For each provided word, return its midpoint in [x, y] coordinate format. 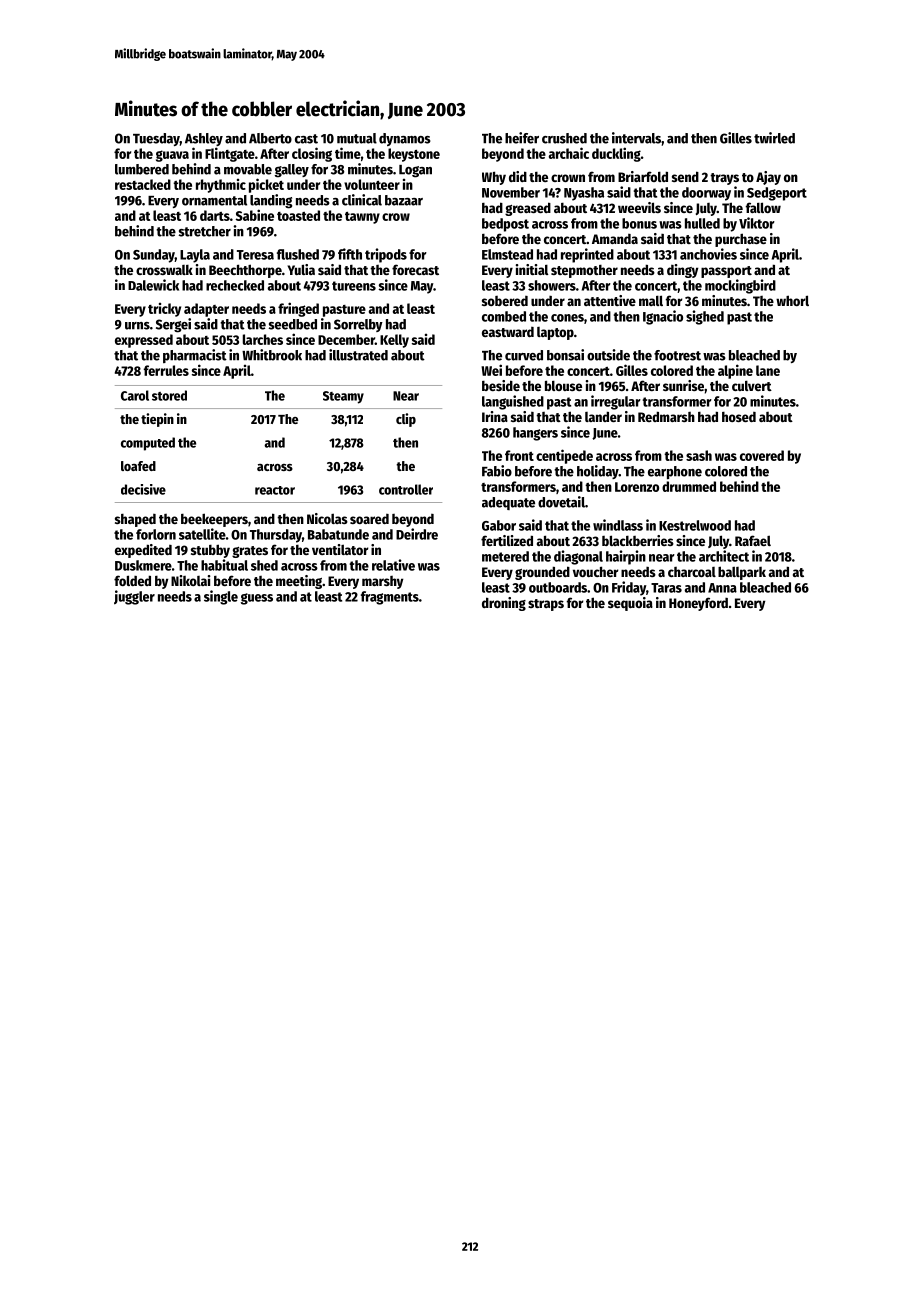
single [221, 597]
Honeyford [698, 604]
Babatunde [338, 534]
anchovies [708, 254]
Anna [722, 588]
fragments [390, 598]
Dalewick [153, 285]
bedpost [505, 225]
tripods [386, 255]
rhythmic [221, 186]
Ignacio [663, 317]
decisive [143, 489]
